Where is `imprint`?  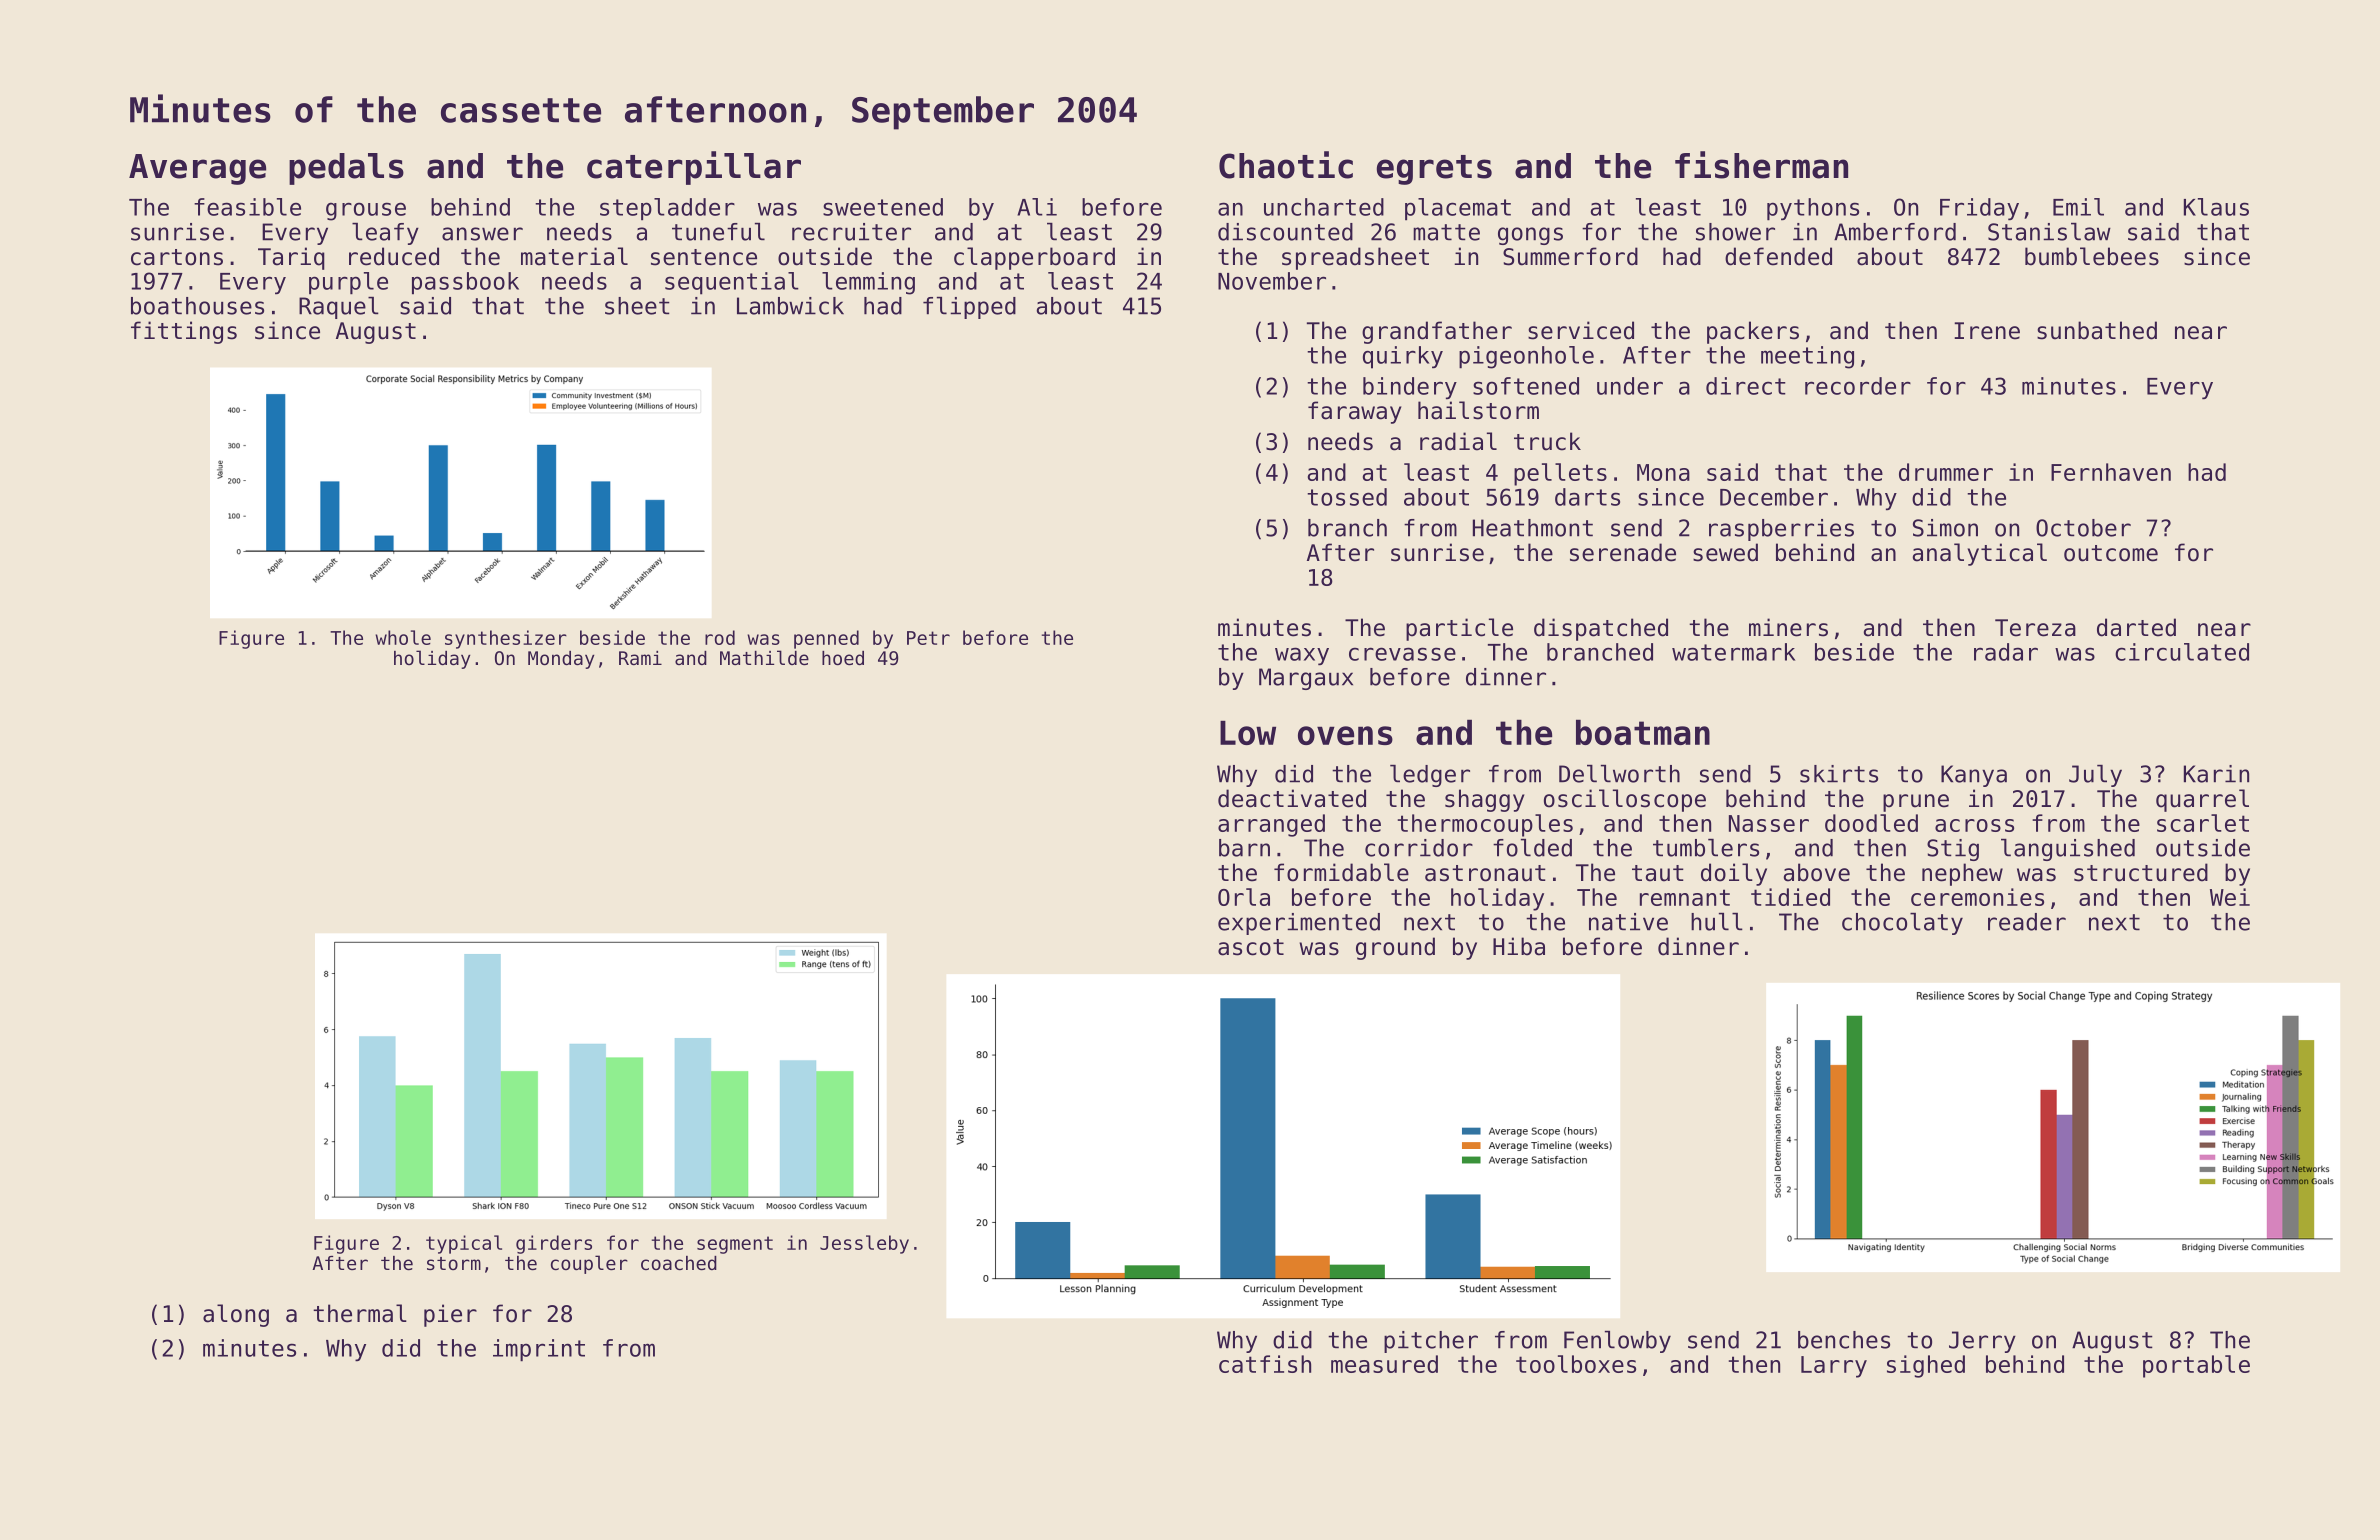 imprint is located at coordinates (539, 1350).
